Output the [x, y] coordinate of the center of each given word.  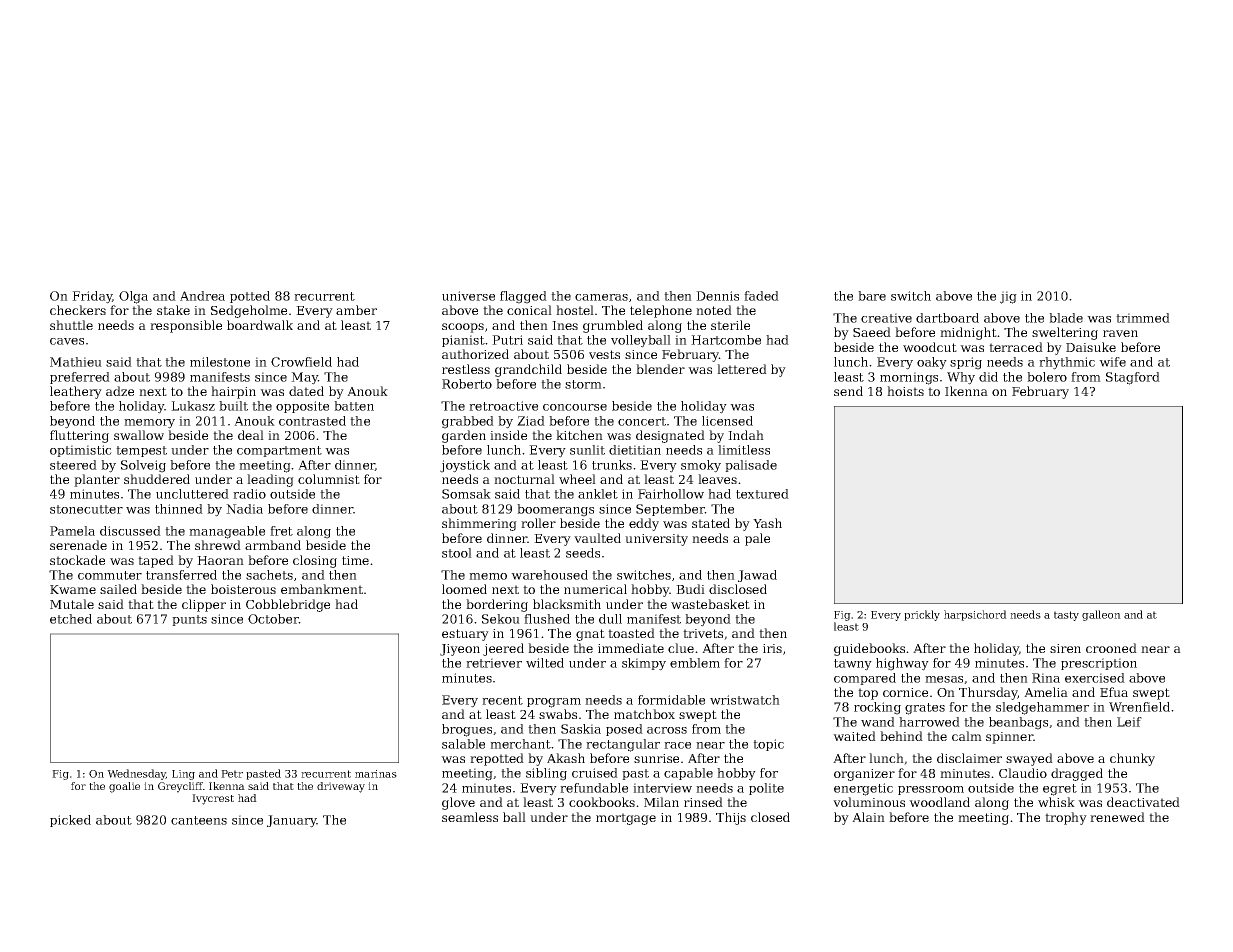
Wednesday [136, 774]
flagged [523, 297]
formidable [671, 700]
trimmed [1143, 318]
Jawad [757, 576]
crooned [1111, 648]
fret [281, 531]
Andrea [202, 296]
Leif [1129, 722]
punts [189, 620]
